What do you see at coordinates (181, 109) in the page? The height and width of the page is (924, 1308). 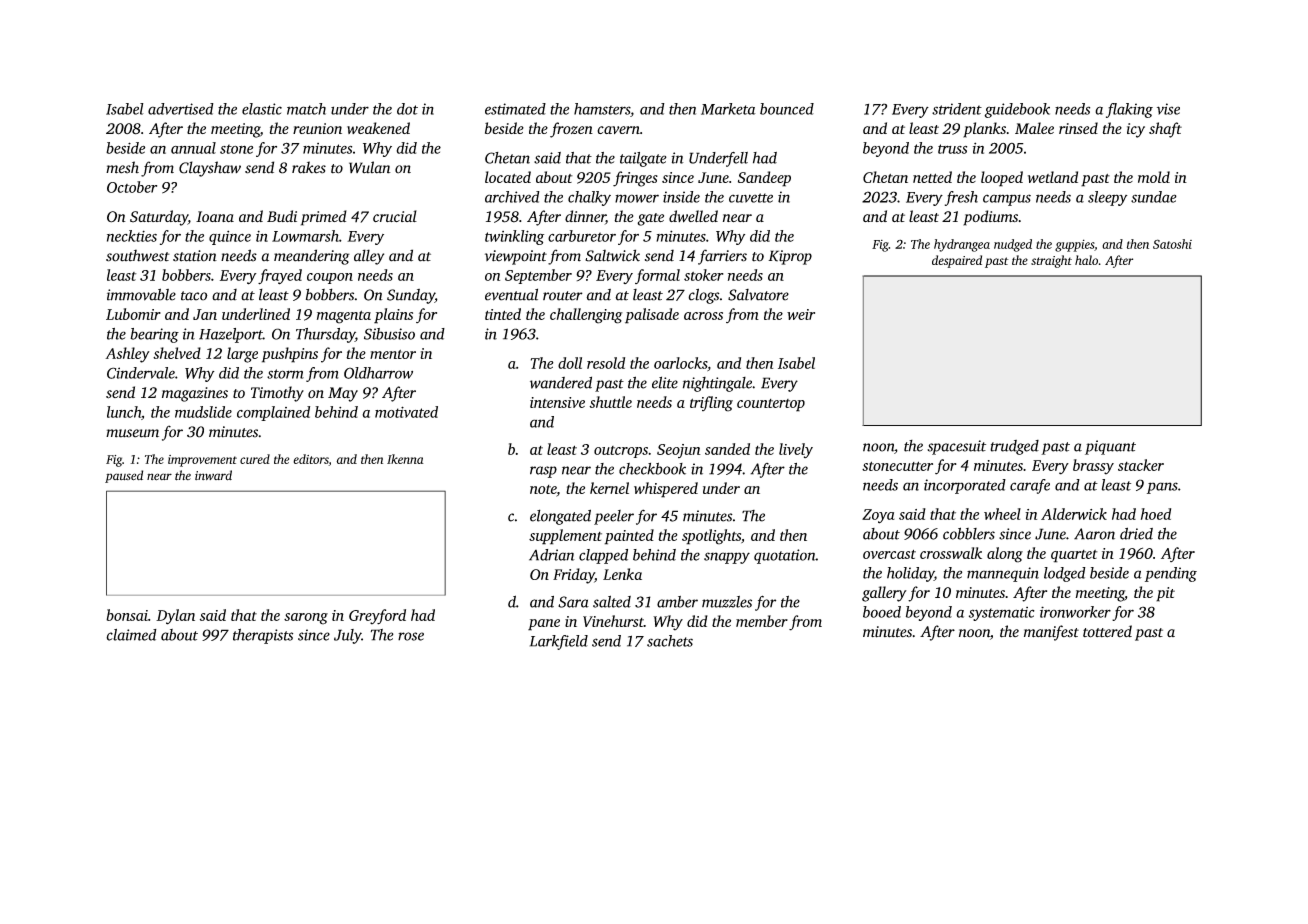 I see `advertised` at bounding box center [181, 109].
